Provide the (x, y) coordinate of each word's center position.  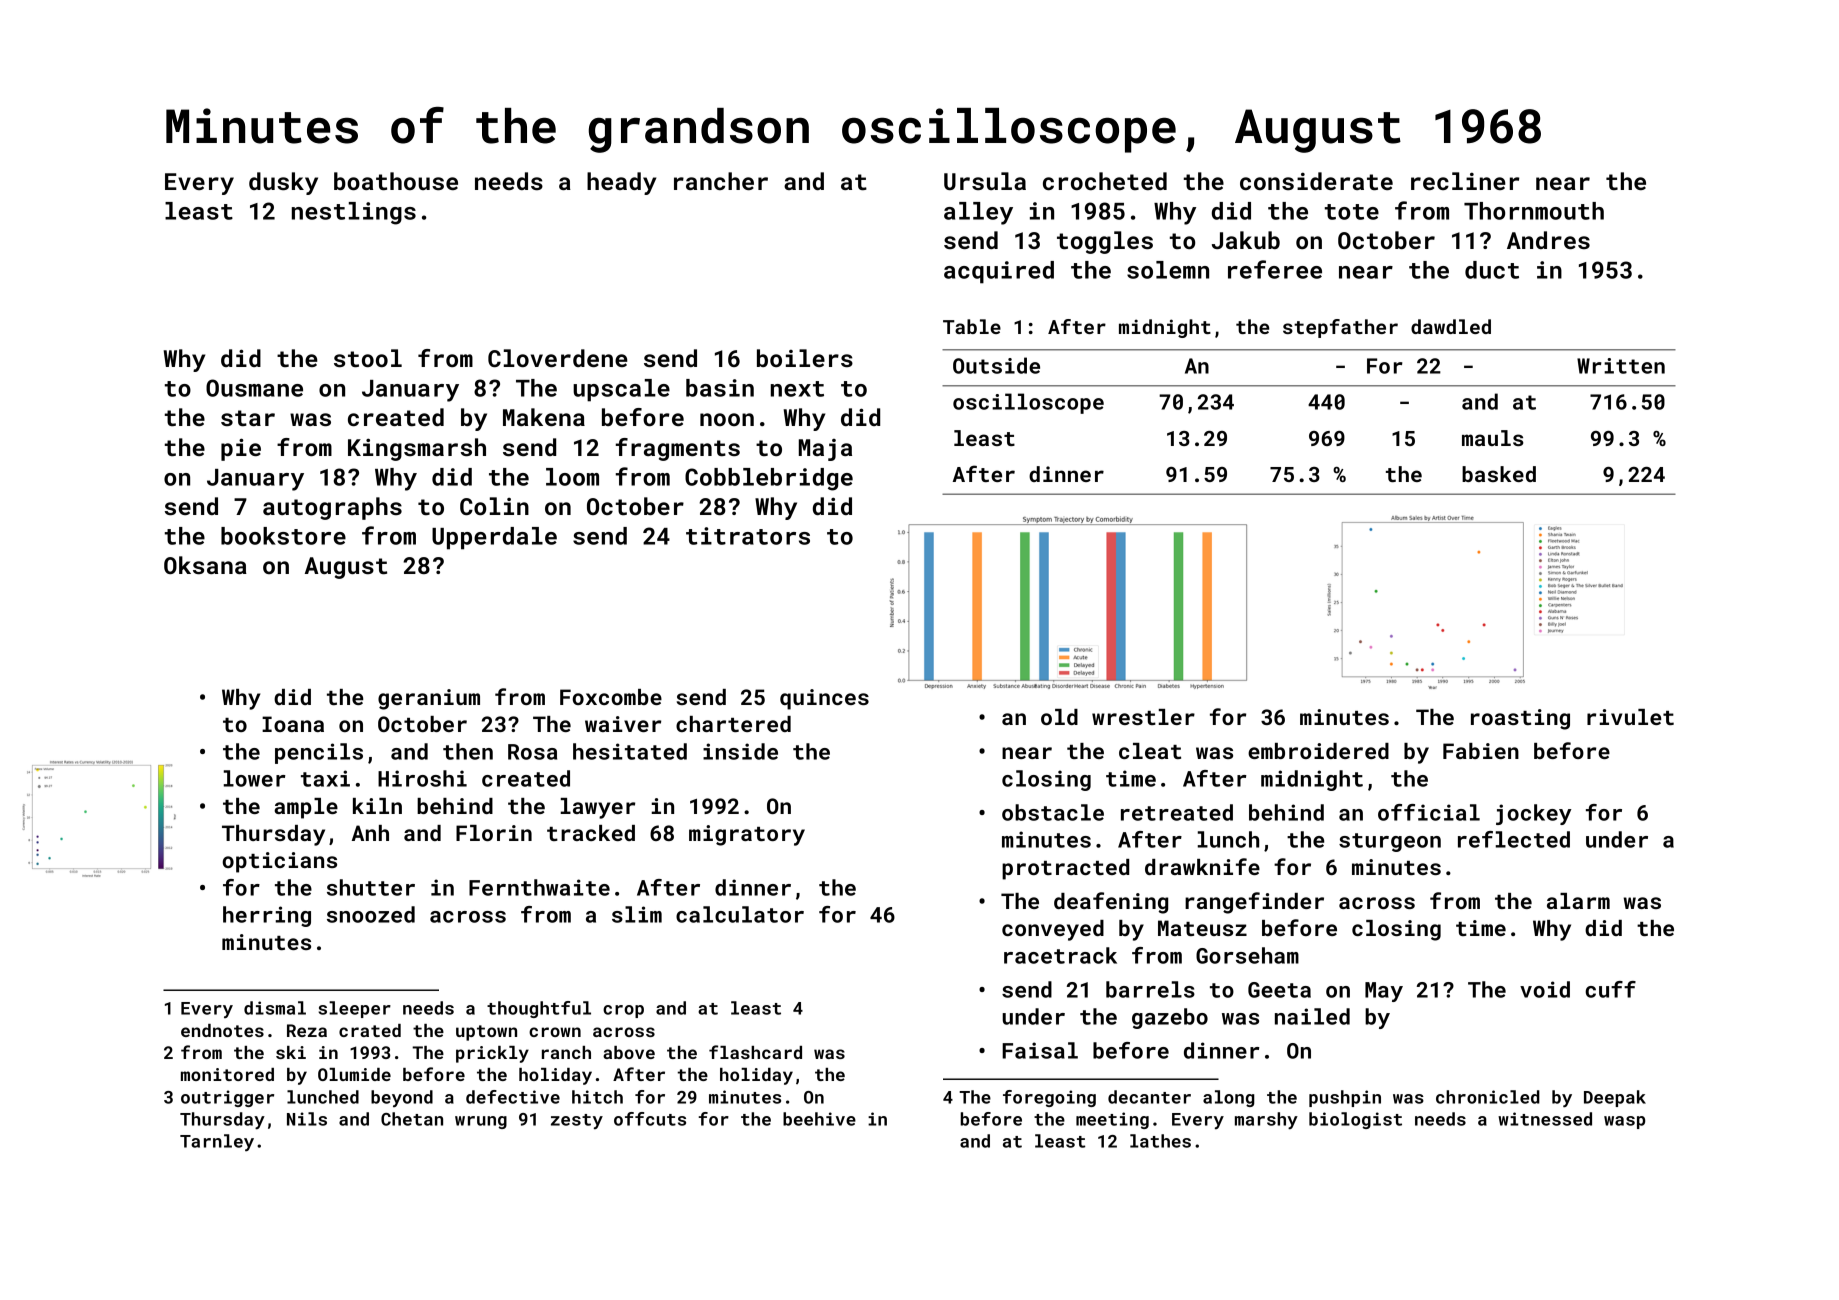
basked (1499, 474)
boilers (805, 358)
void (1545, 989)
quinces (824, 699)
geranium (429, 699)
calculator (740, 914)
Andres (1548, 240)
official (1429, 812)
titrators (748, 536)
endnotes (222, 1030)
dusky (283, 183)
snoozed (371, 914)
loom (572, 477)
